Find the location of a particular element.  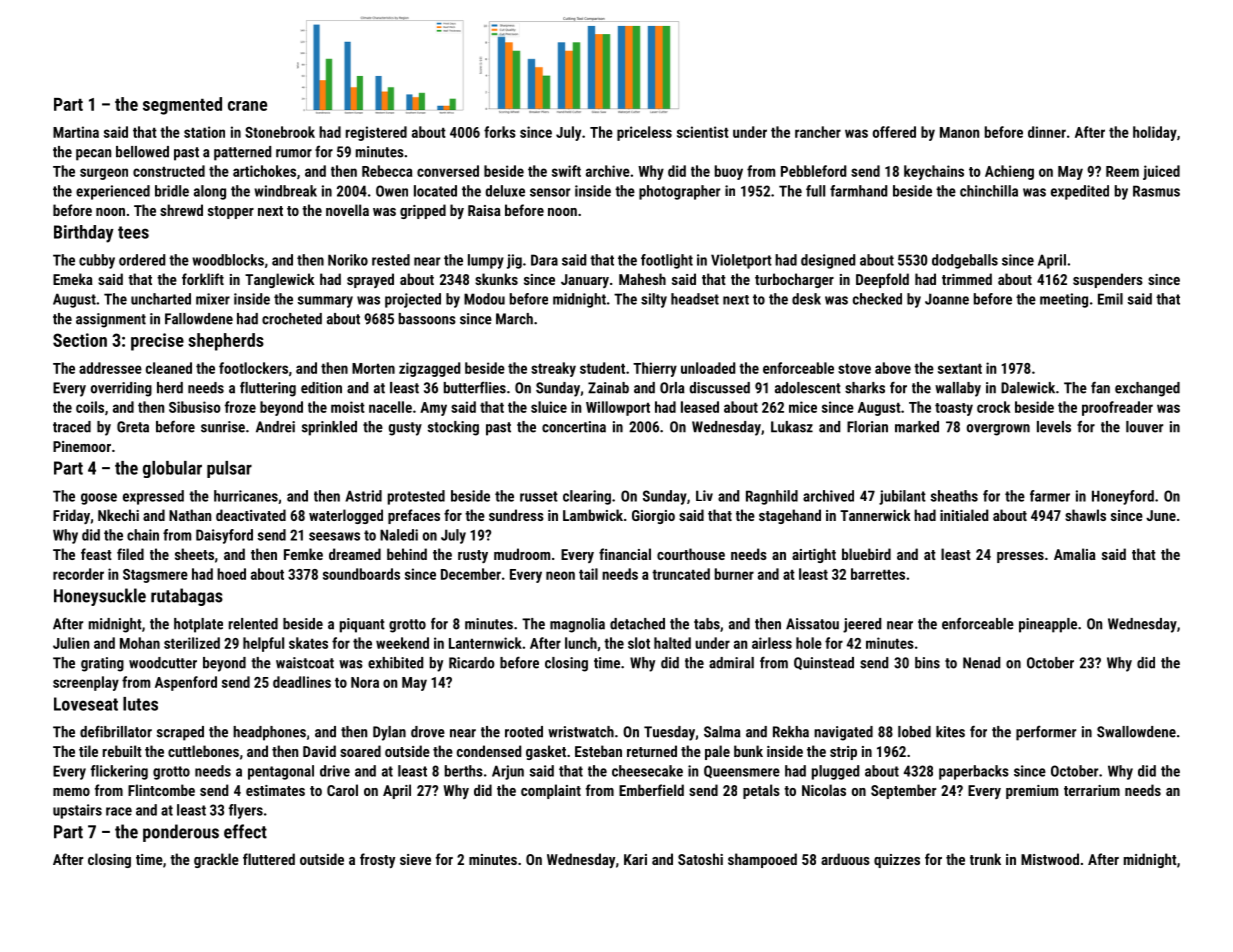

Liv is located at coordinates (704, 495).
